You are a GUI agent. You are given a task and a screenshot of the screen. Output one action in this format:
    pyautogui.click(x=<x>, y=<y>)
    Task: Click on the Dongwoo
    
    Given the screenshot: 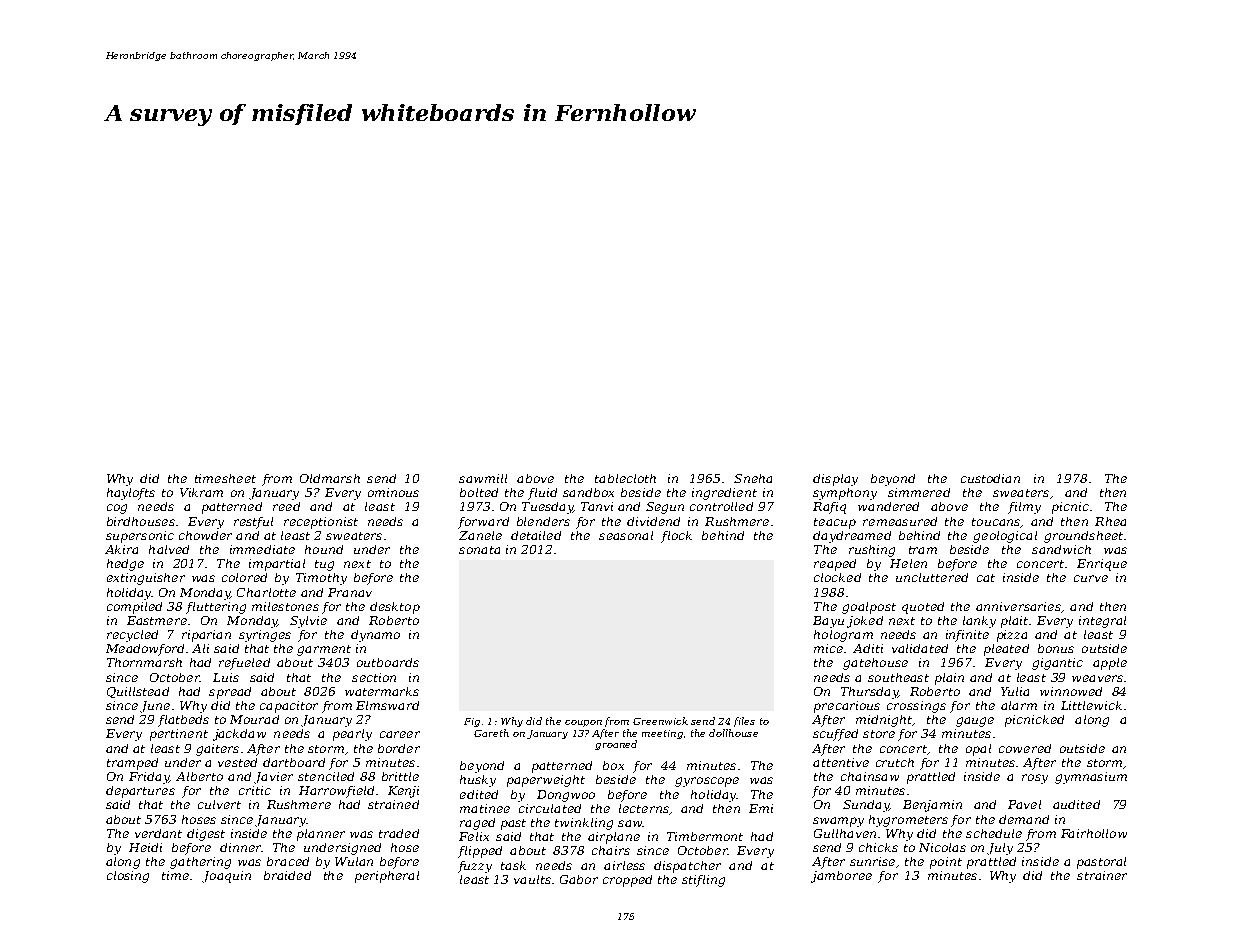 What is the action you would take?
    pyautogui.click(x=566, y=796)
